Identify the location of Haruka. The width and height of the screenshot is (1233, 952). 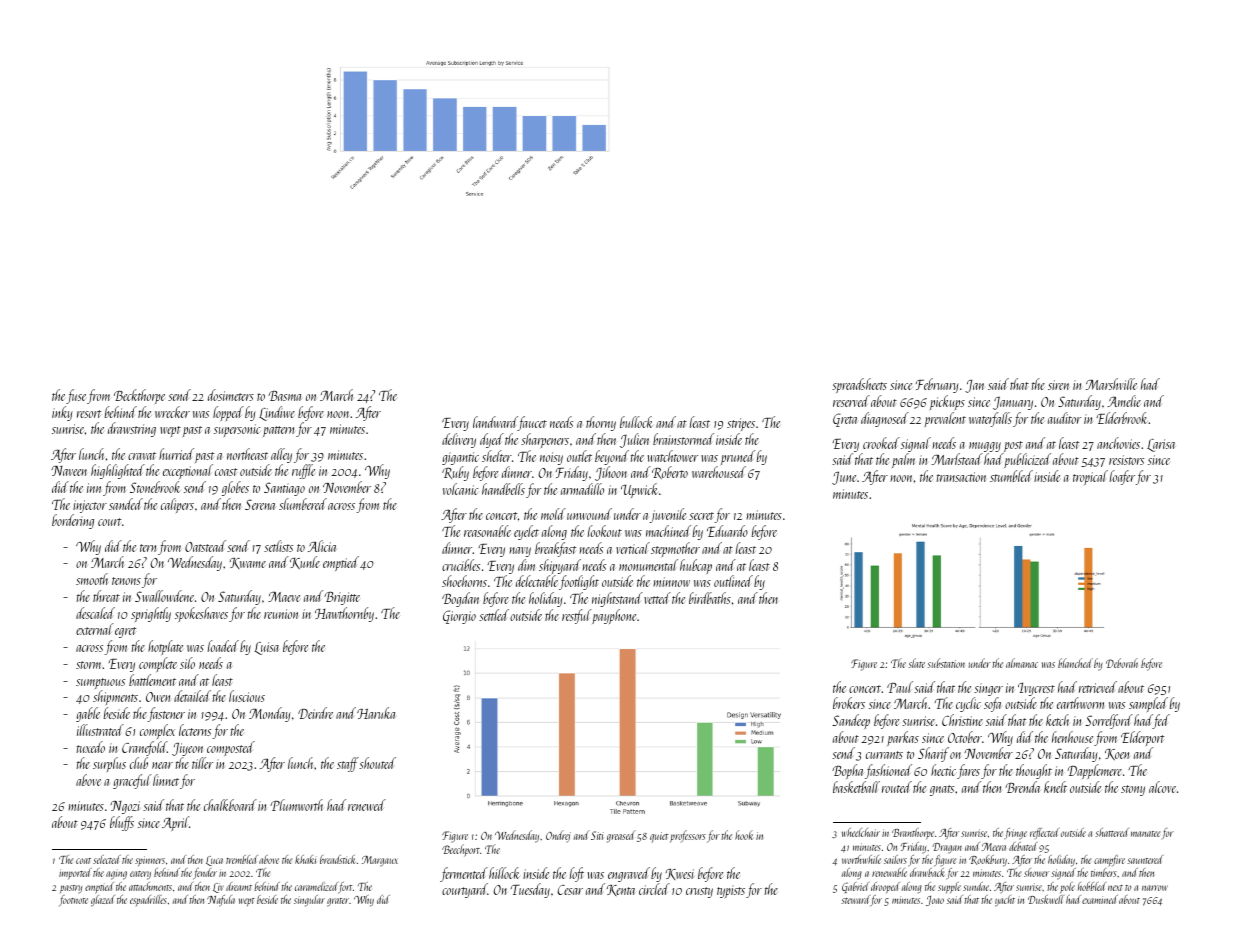
(376, 713).
